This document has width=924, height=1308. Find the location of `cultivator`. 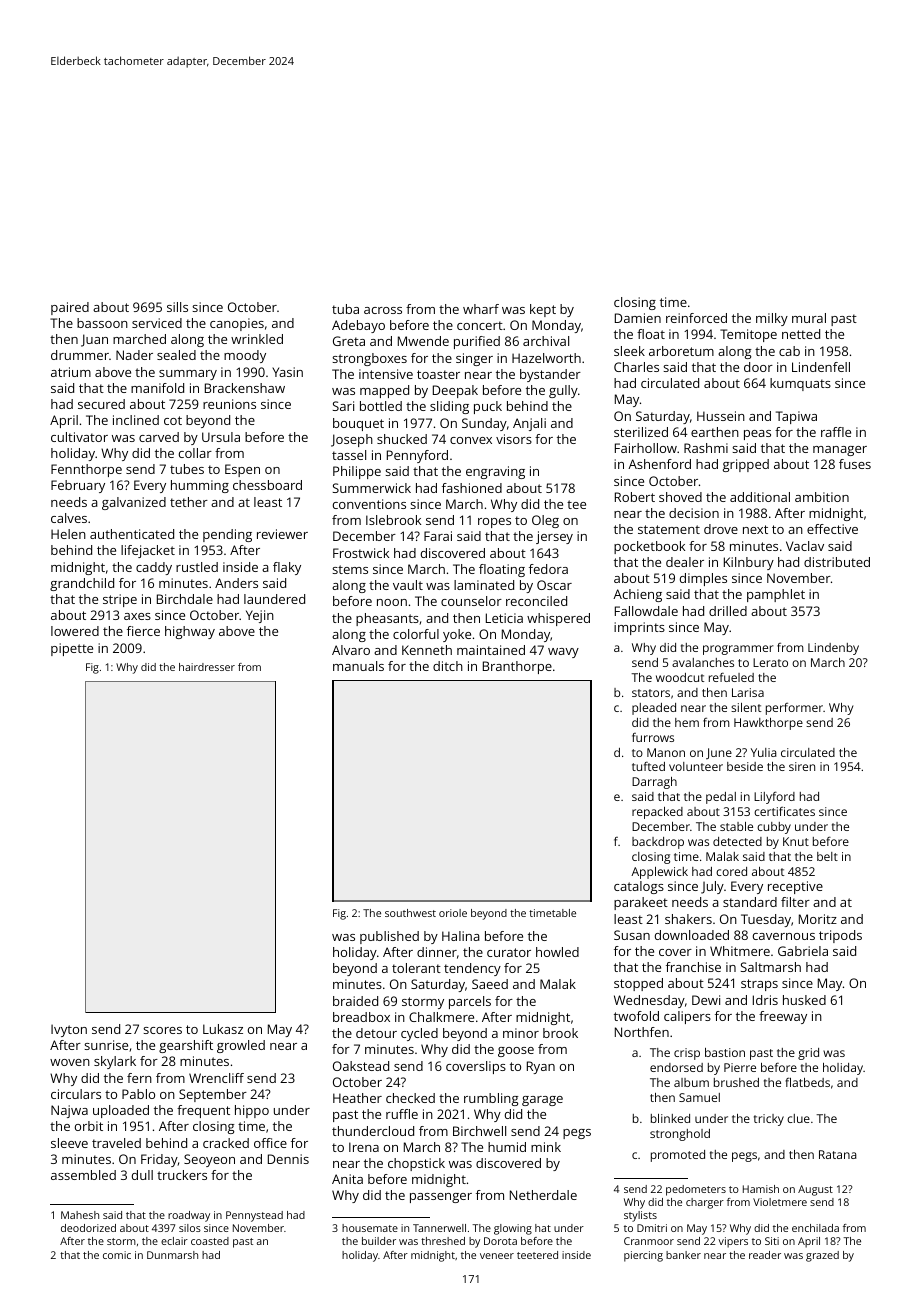

cultivator is located at coordinates (79, 437).
